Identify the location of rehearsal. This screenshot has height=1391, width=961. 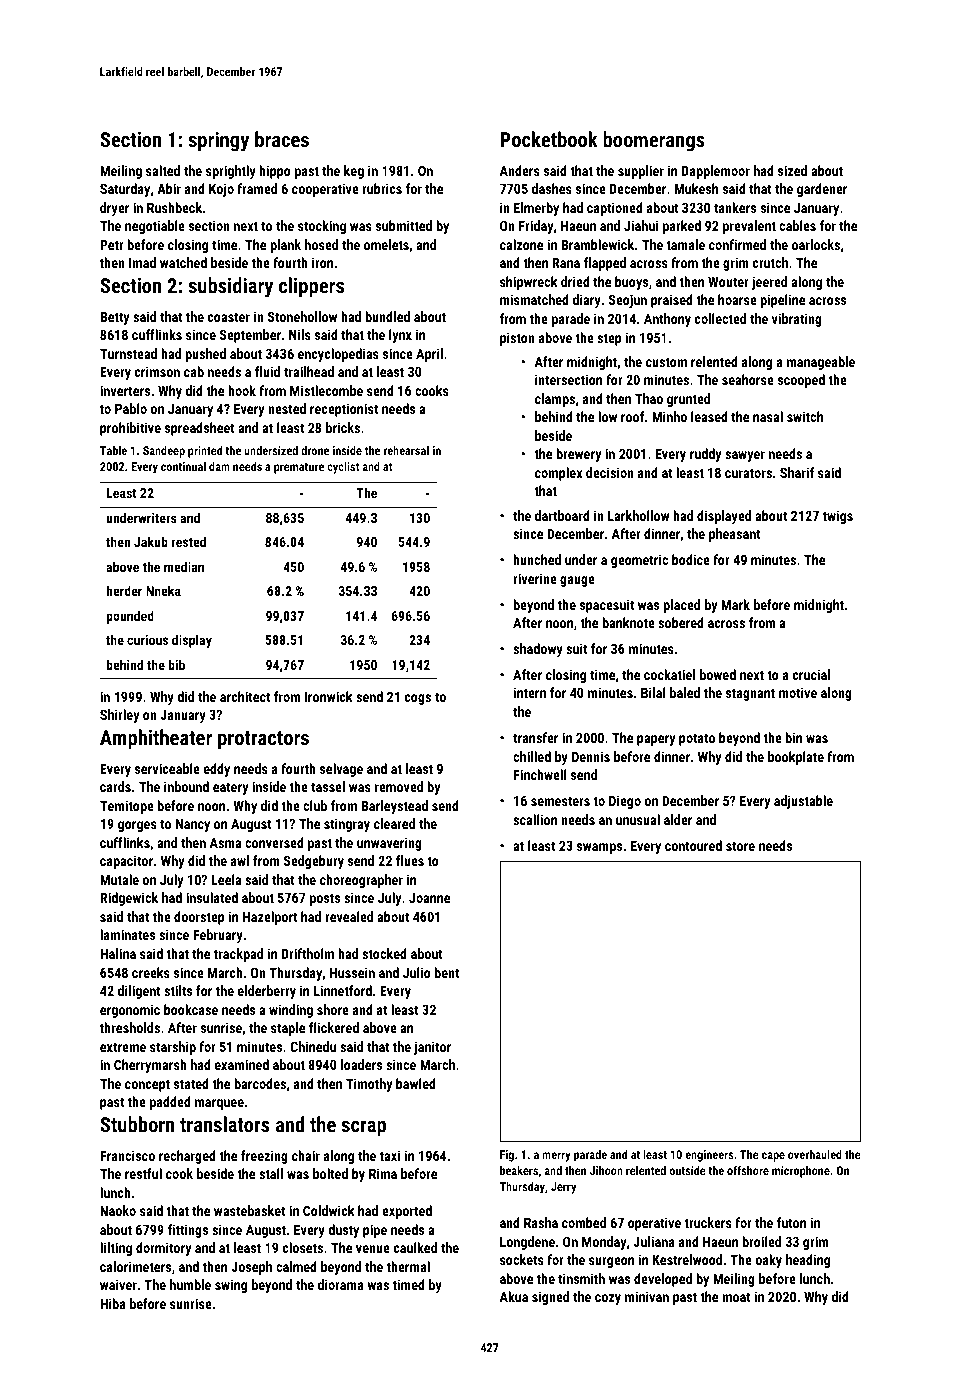
(406, 450).
